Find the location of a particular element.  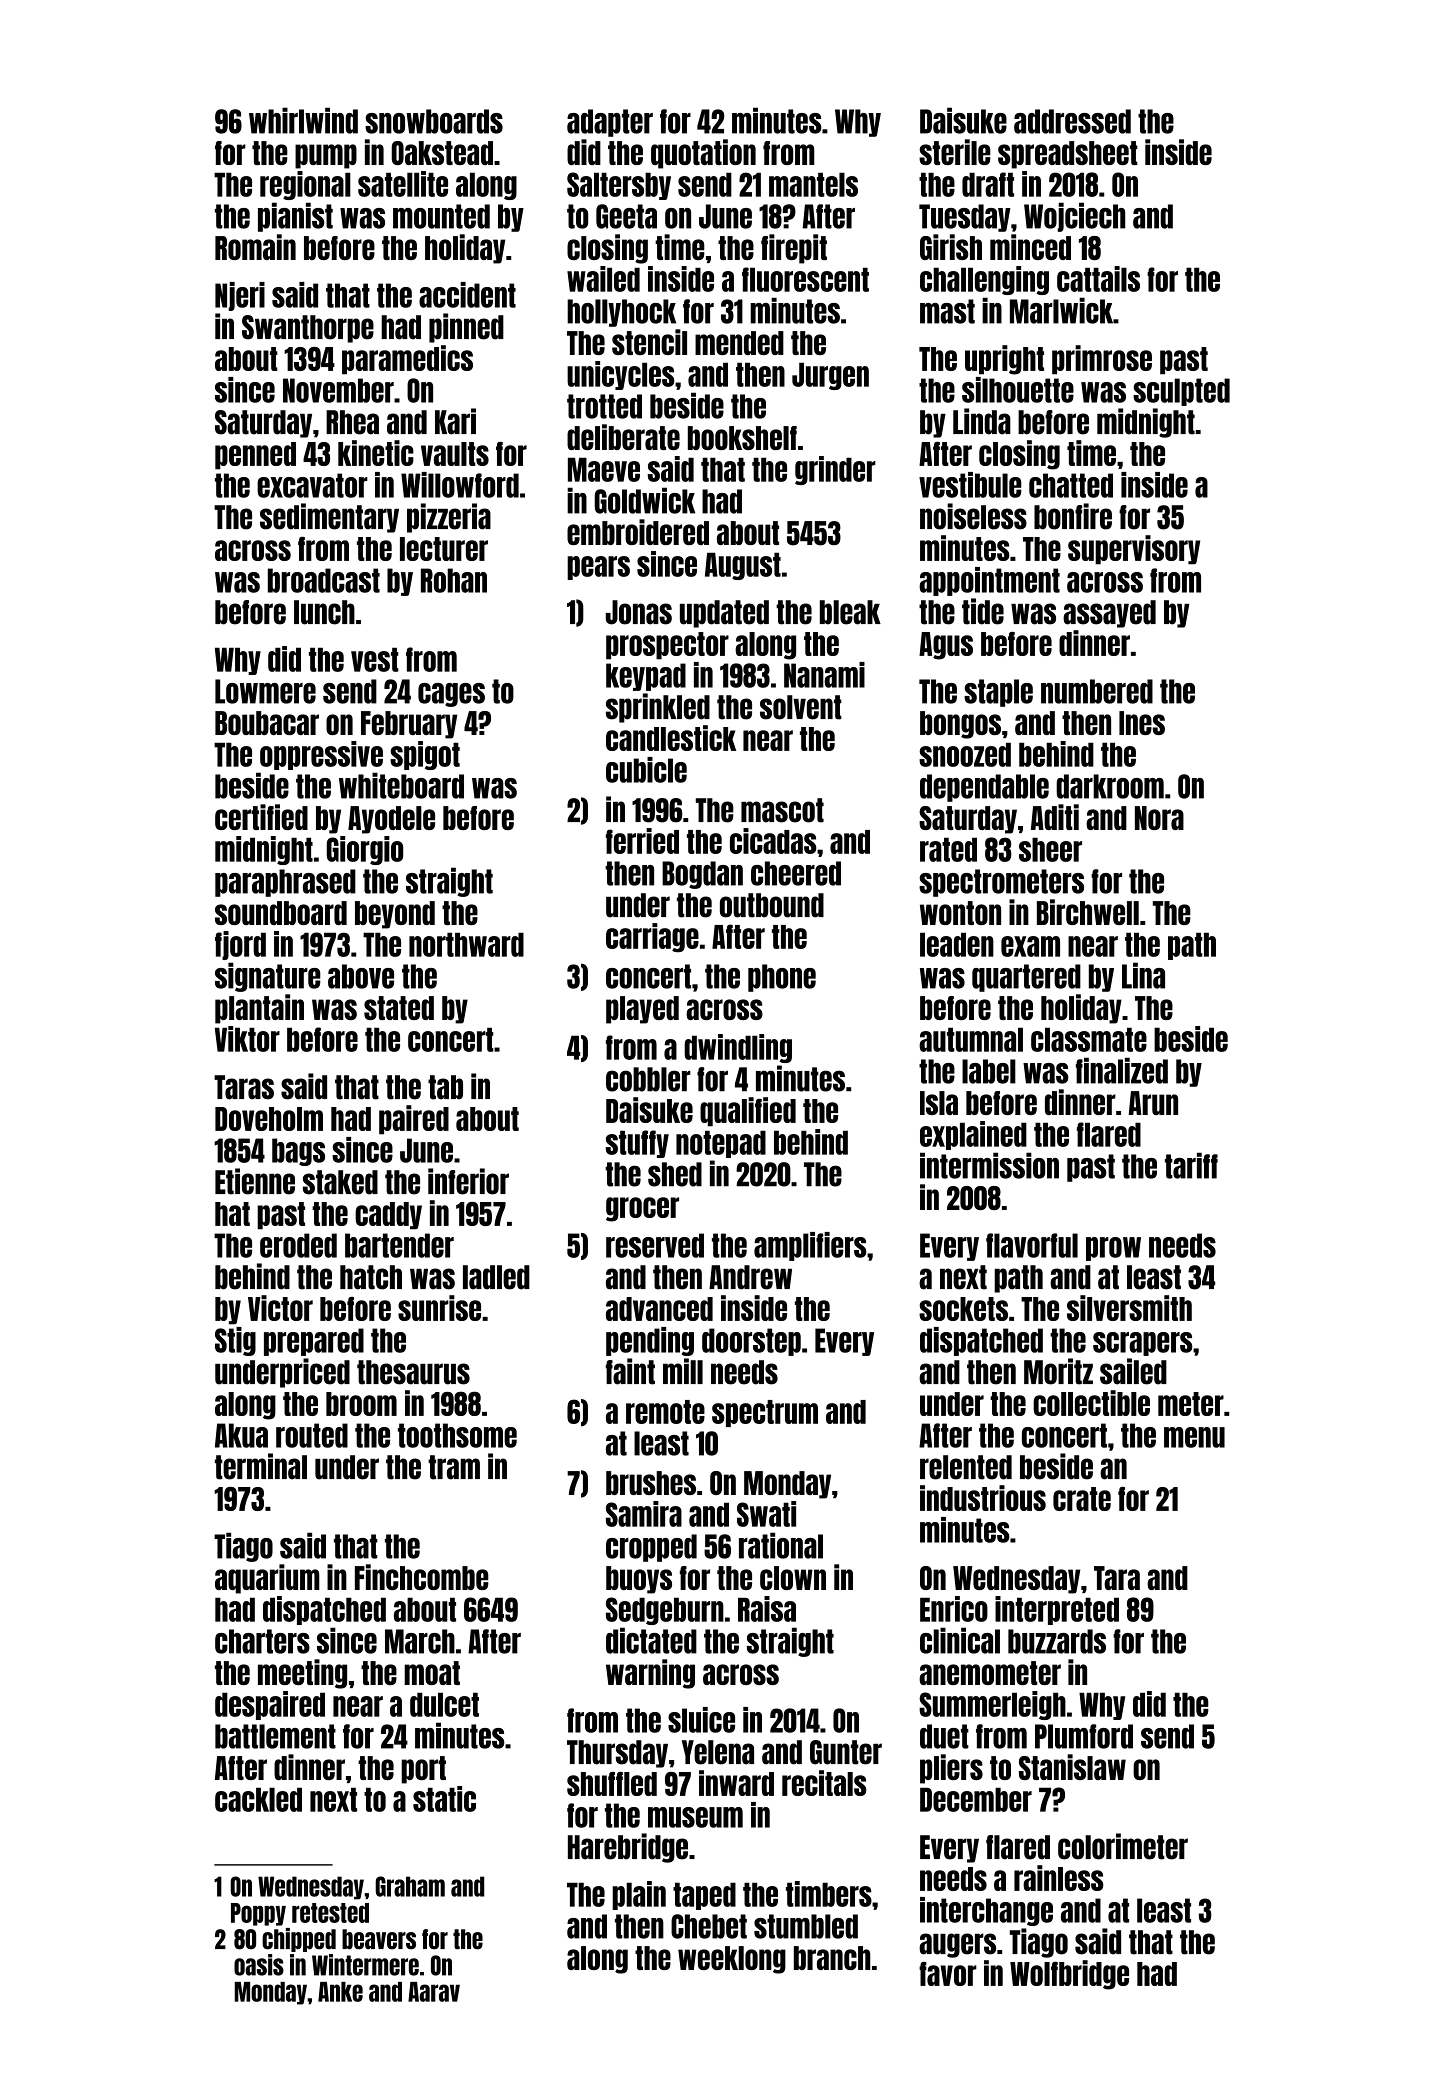

notepad is located at coordinates (721, 1144).
